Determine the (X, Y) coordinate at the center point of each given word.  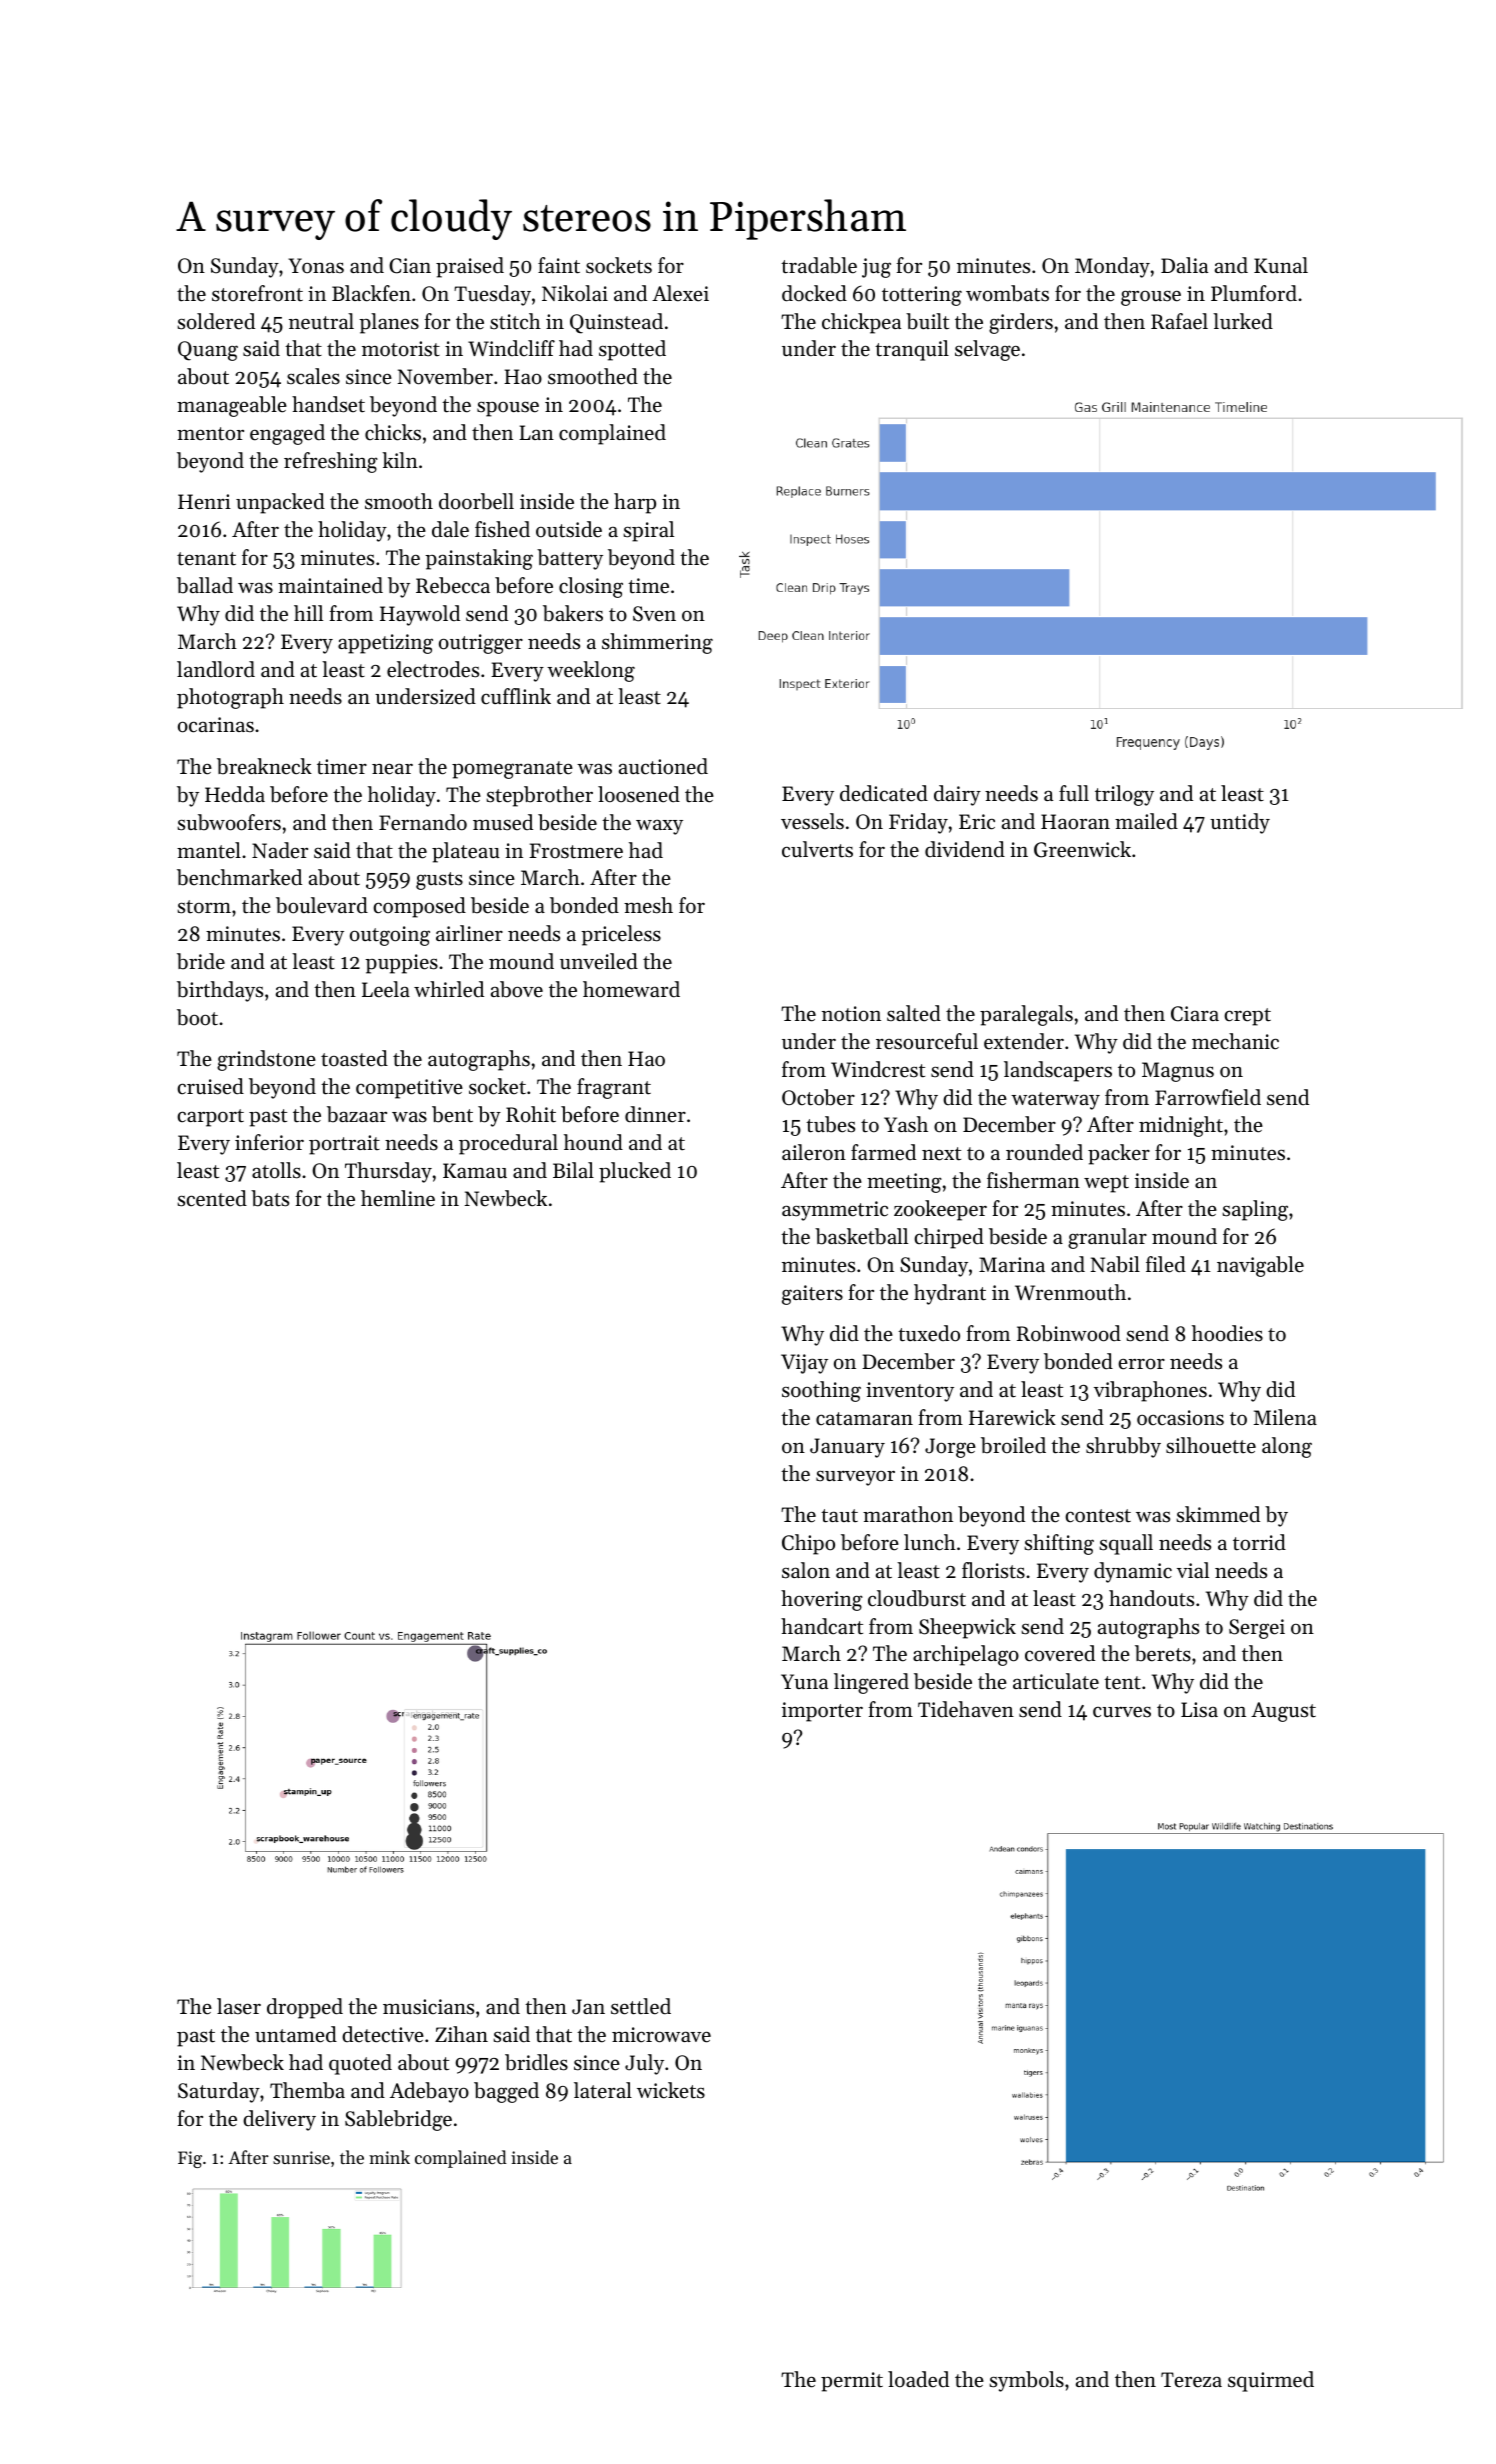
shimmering (657, 643)
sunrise (301, 2157)
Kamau (475, 1170)
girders (1021, 323)
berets (1163, 1653)
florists (993, 1570)
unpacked (280, 503)
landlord (216, 669)
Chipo (808, 1544)
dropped (305, 2008)
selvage (987, 350)
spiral (648, 531)
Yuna (804, 1681)
